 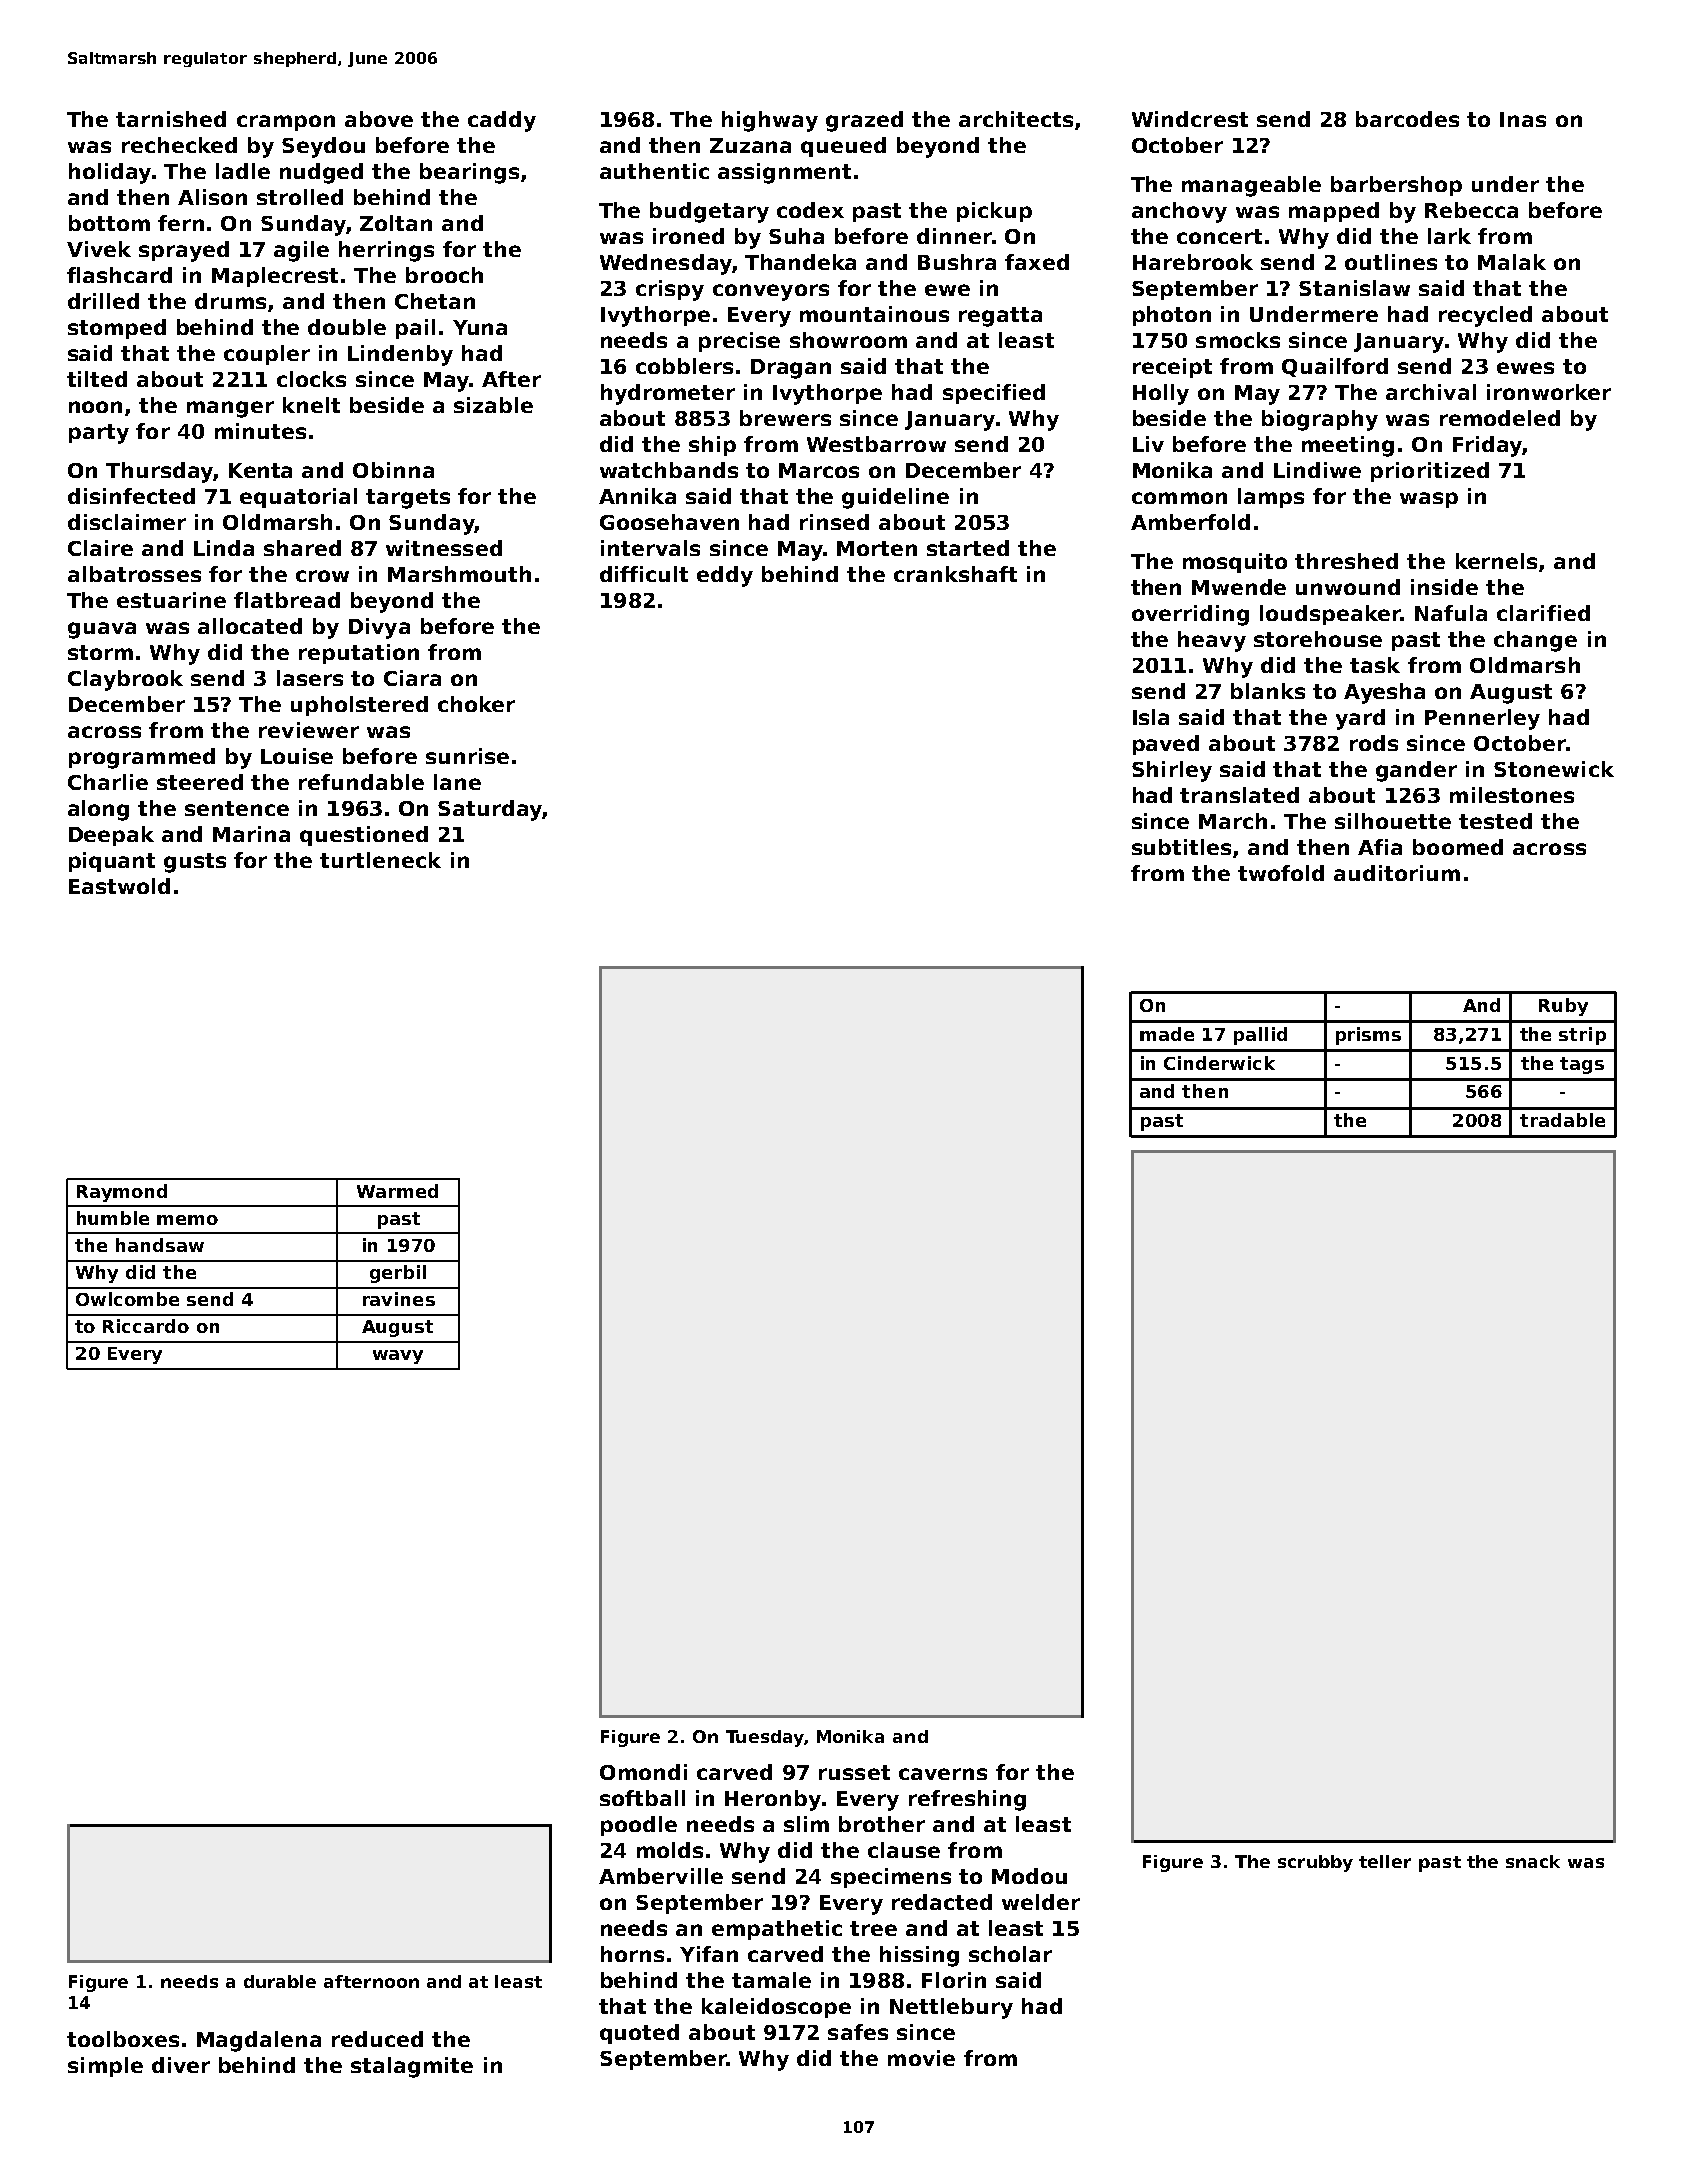 What do you see at coordinates (725, 576) in the screenshot?
I see `eddy` at bounding box center [725, 576].
